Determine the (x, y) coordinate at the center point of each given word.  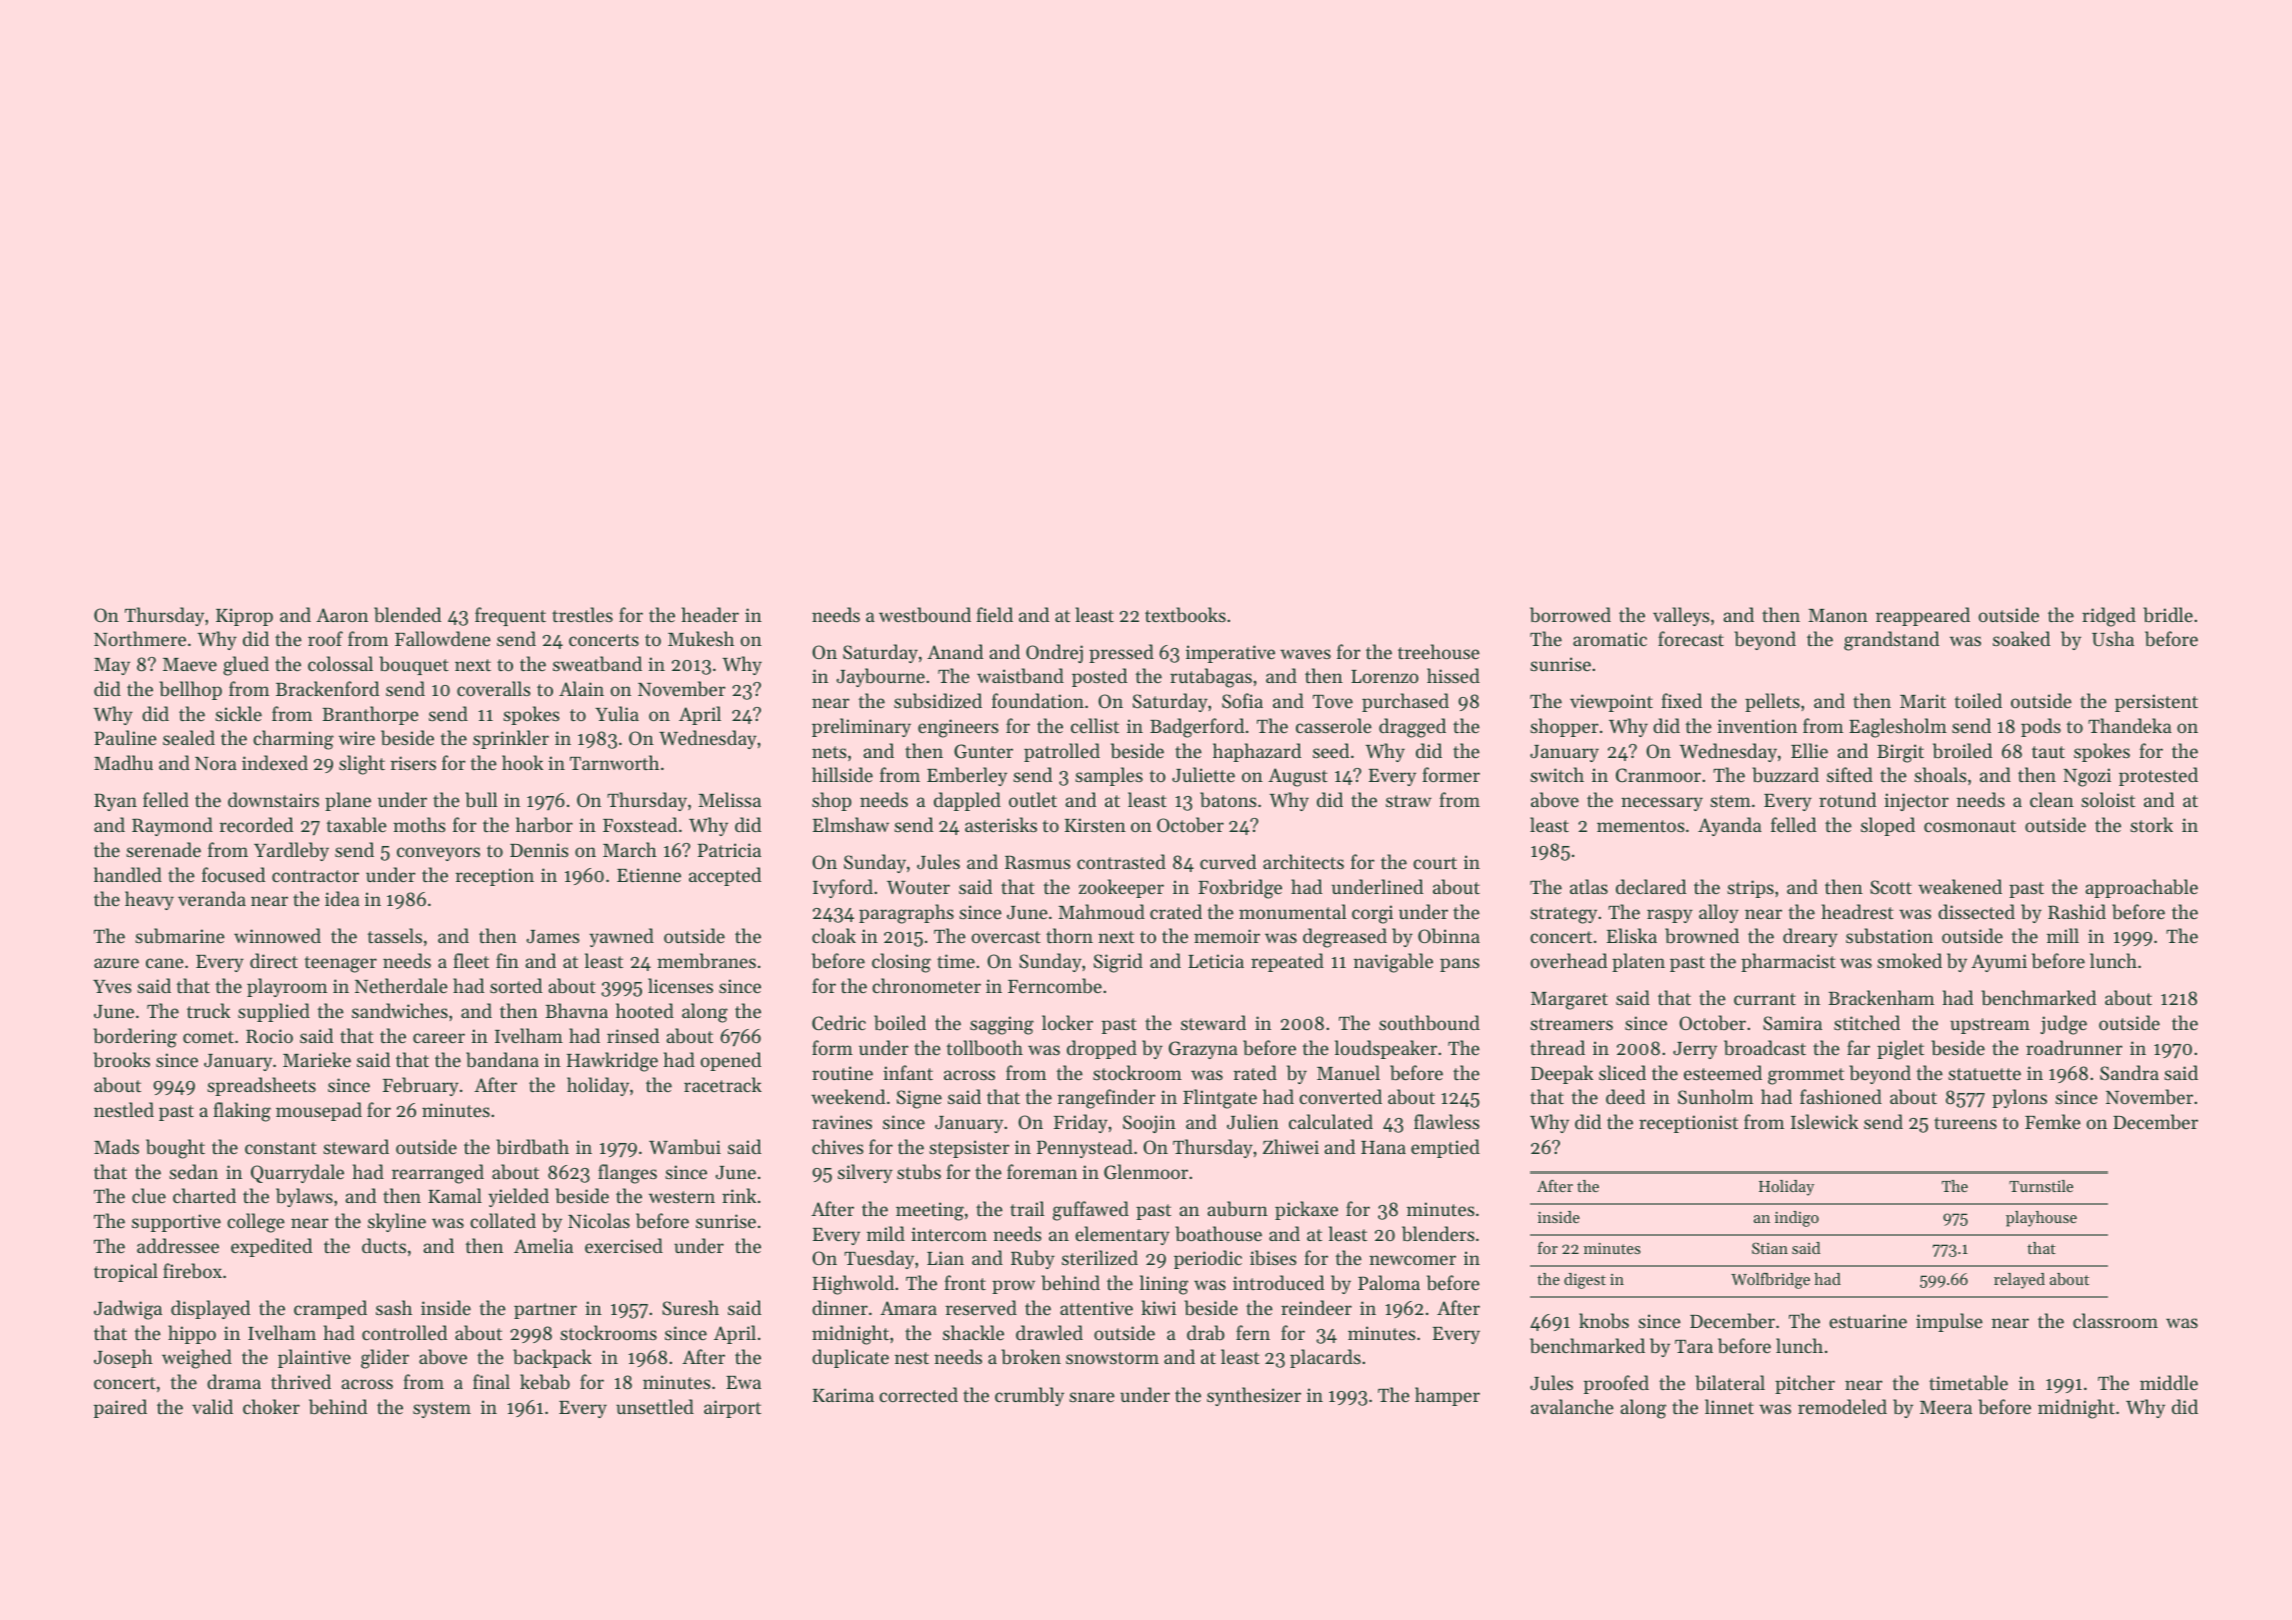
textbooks (1185, 614)
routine (842, 1073)
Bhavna (576, 1010)
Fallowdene (443, 638)
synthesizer (1254, 1396)
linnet (1729, 1406)
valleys (1681, 616)
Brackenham (1881, 997)
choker (271, 1406)
